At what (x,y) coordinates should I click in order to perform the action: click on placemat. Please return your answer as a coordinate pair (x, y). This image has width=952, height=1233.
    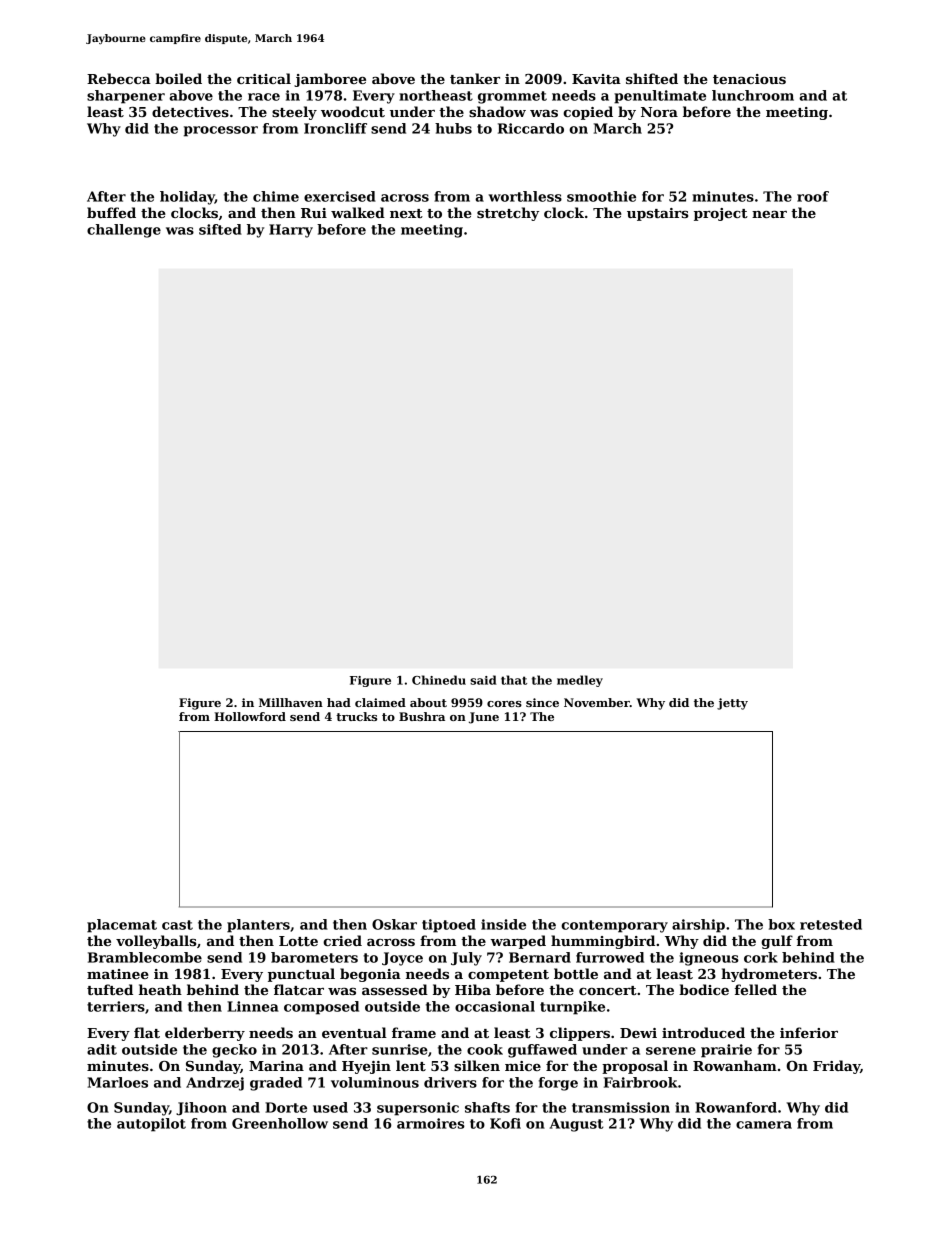
    Looking at the image, I should click on (122, 926).
